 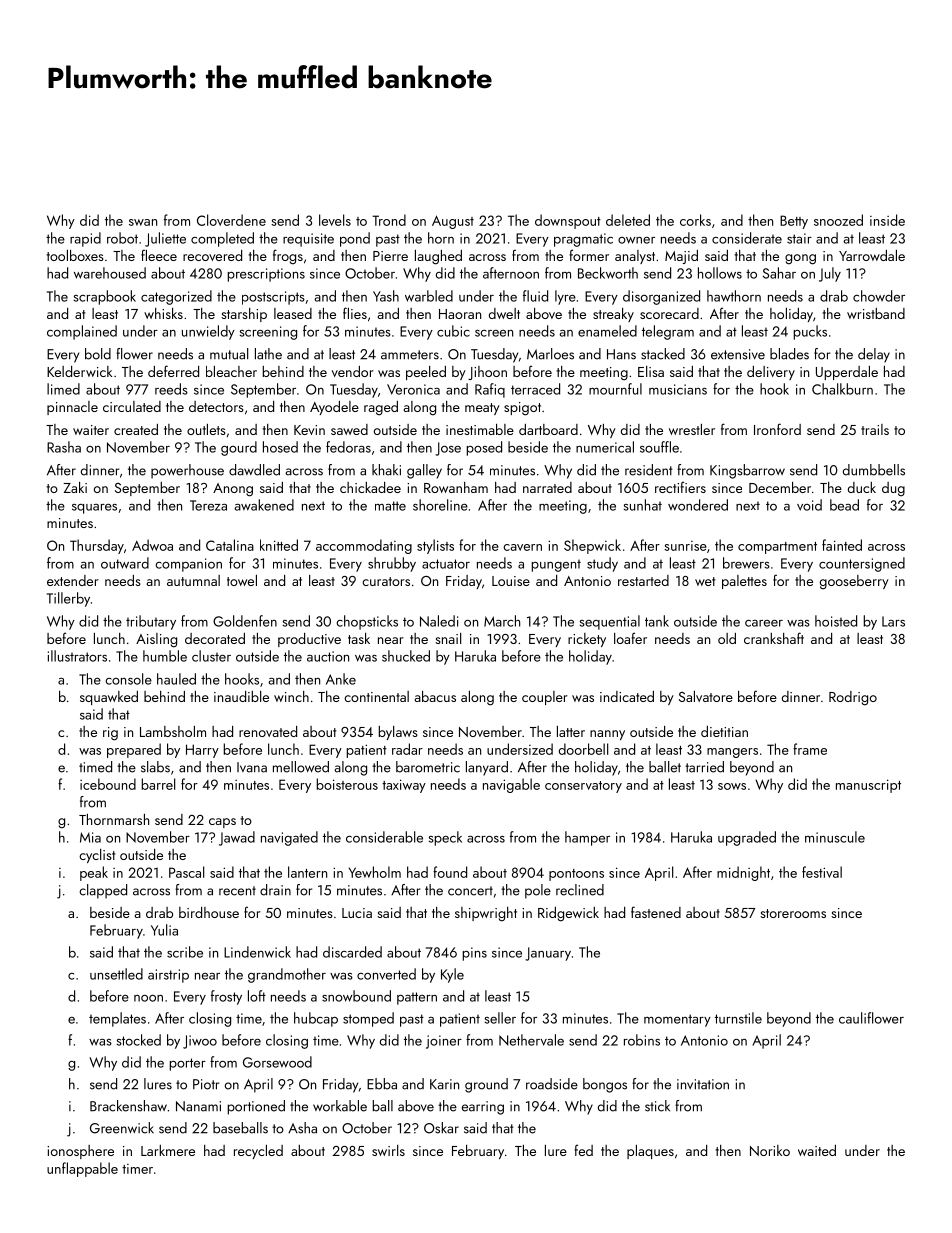 I want to click on snoozed, so click(x=838, y=220).
